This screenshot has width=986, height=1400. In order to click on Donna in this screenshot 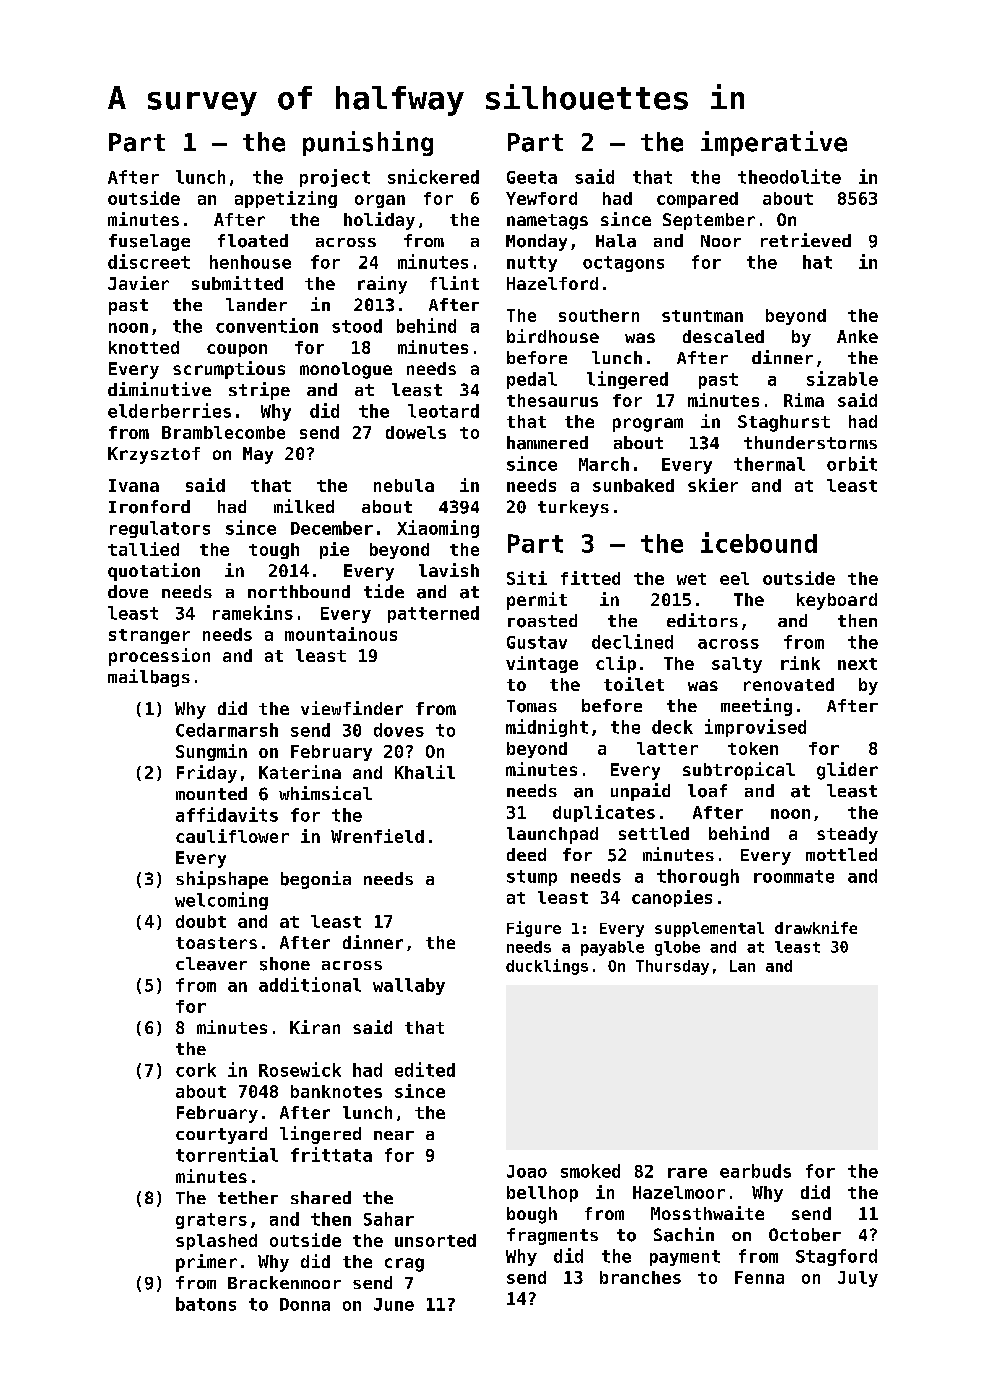, I will do `click(305, 1304)`.
